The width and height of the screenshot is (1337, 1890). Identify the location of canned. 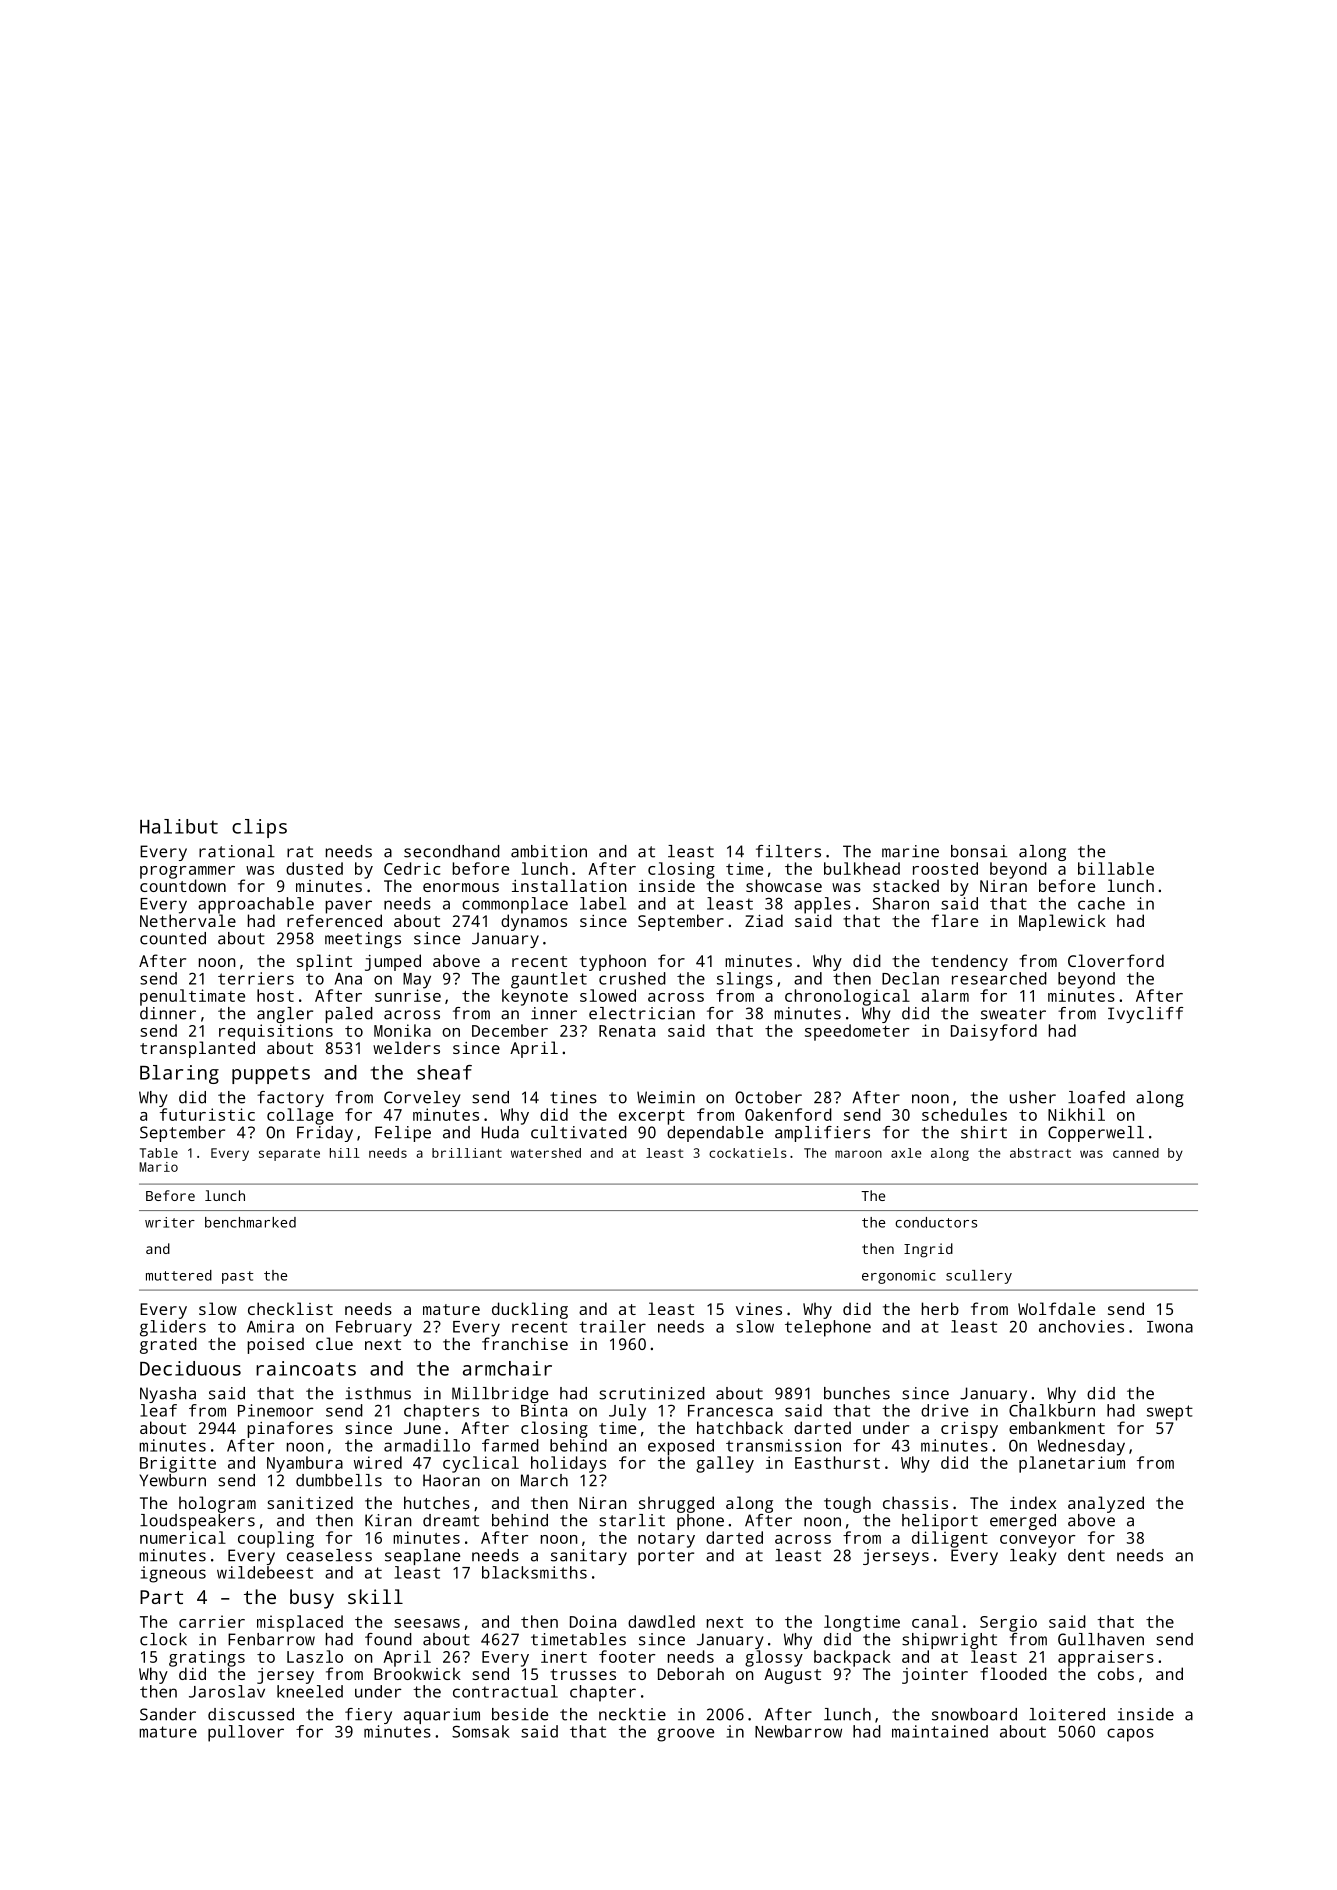
(1136, 1153).
